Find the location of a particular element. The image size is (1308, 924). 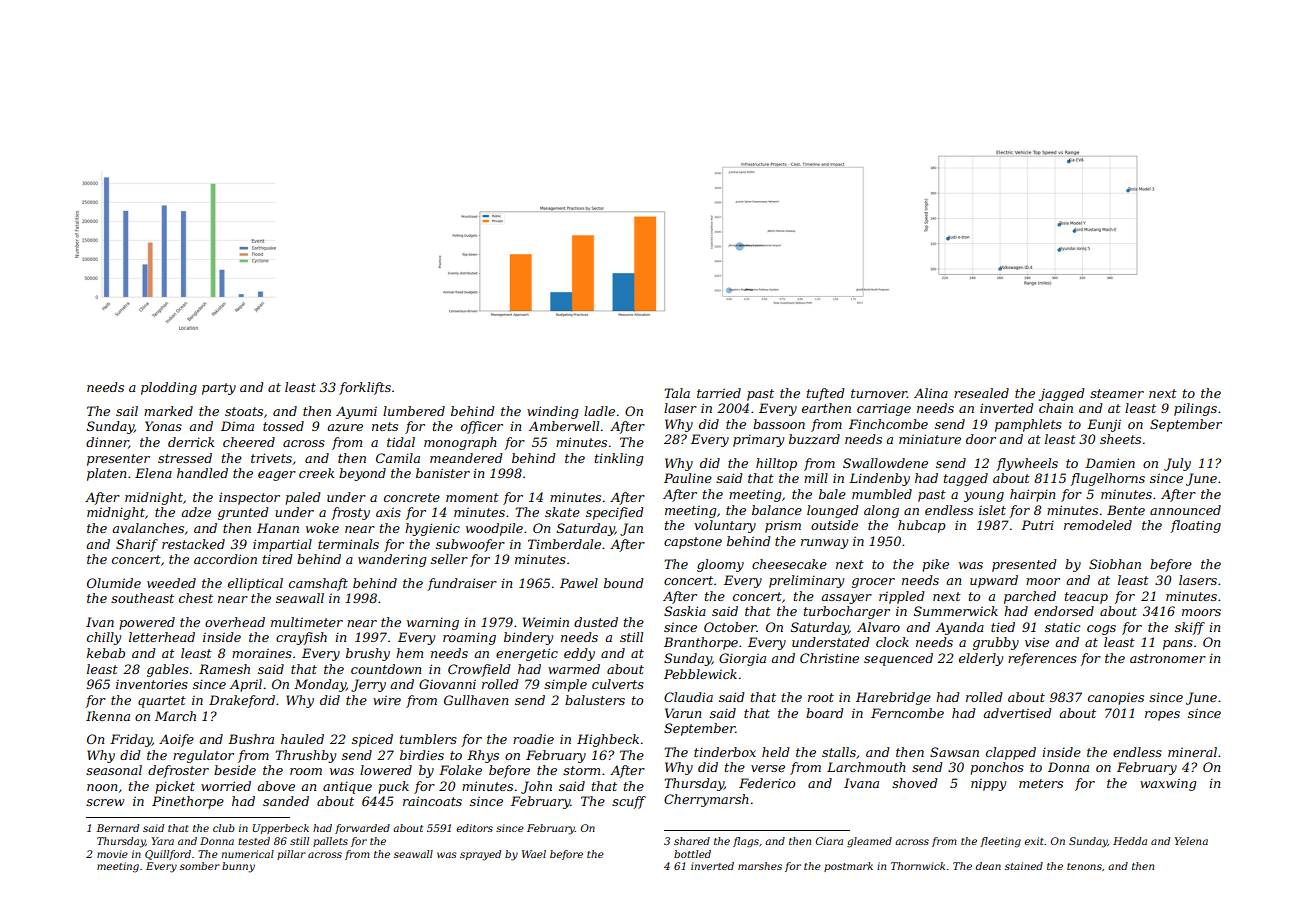

plodding is located at coordinates (169, 388).
